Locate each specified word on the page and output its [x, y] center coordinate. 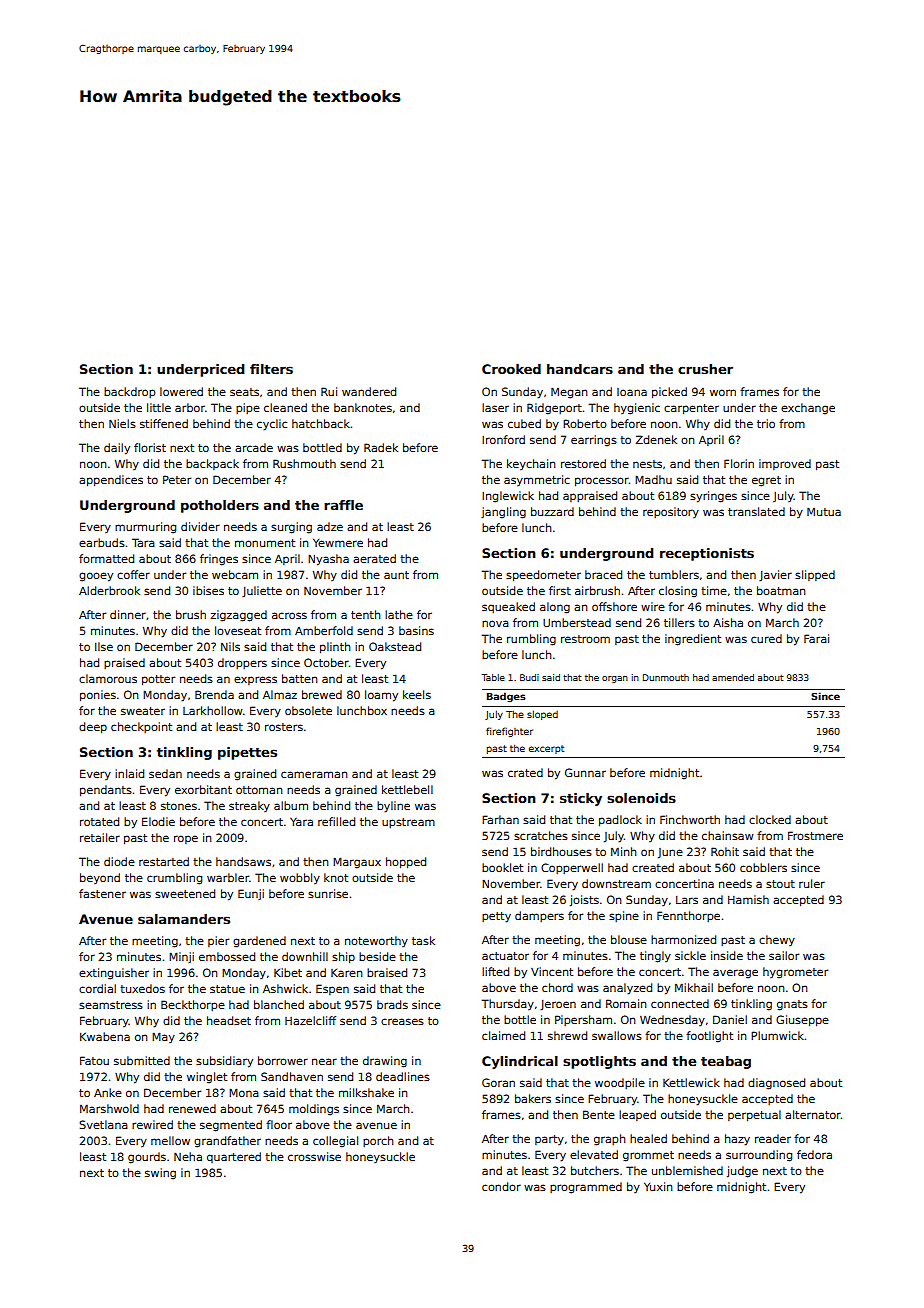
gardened [259, 942]
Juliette [262, 591]
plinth [335, 647]
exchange [808, 409]
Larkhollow [213, 710]
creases [402, 1021]
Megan [569, 393]
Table [493, 677]
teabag [726, 1062]
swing [160, 1174]
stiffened [164, 423]
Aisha [728, 622]
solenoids [641, 798]
